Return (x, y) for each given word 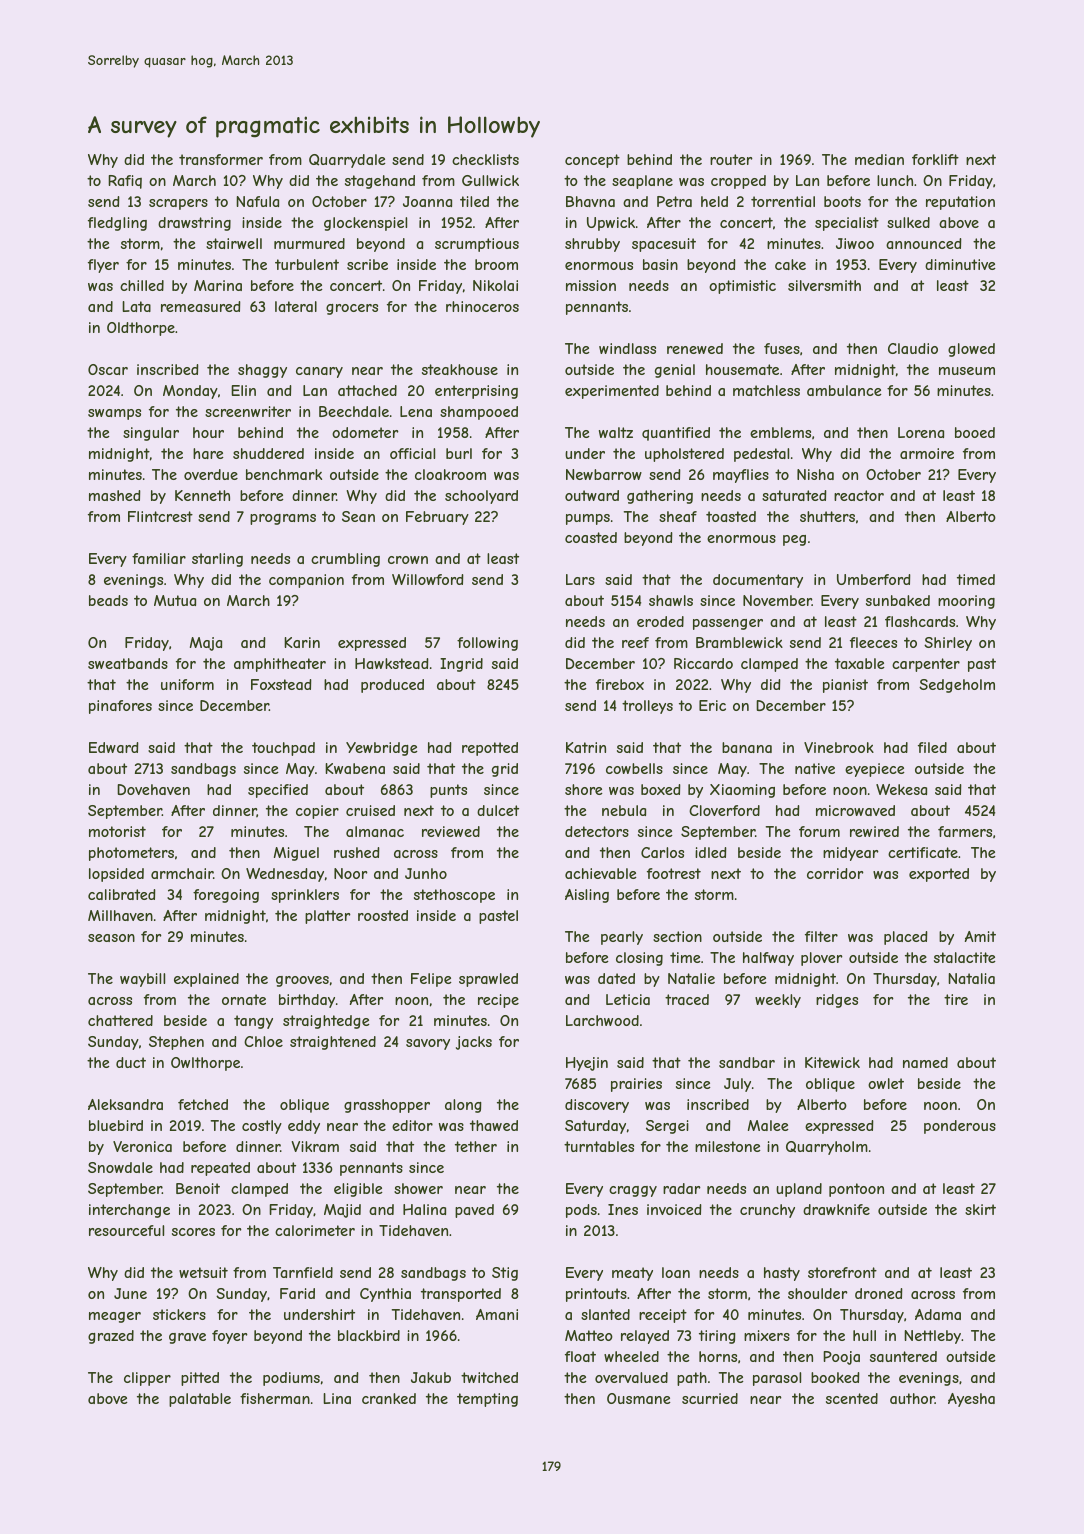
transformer (221, 159)
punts (448, 791)
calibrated (122, 894)
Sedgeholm (957, 686)
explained (206, 980)
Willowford (428, 579)
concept (592, 161)
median (879, 159)
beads (108, 600)
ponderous (960, 1127)
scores (193, 1232)
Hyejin (587, 1064)
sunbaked (898, 600)
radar (682, 1188)
